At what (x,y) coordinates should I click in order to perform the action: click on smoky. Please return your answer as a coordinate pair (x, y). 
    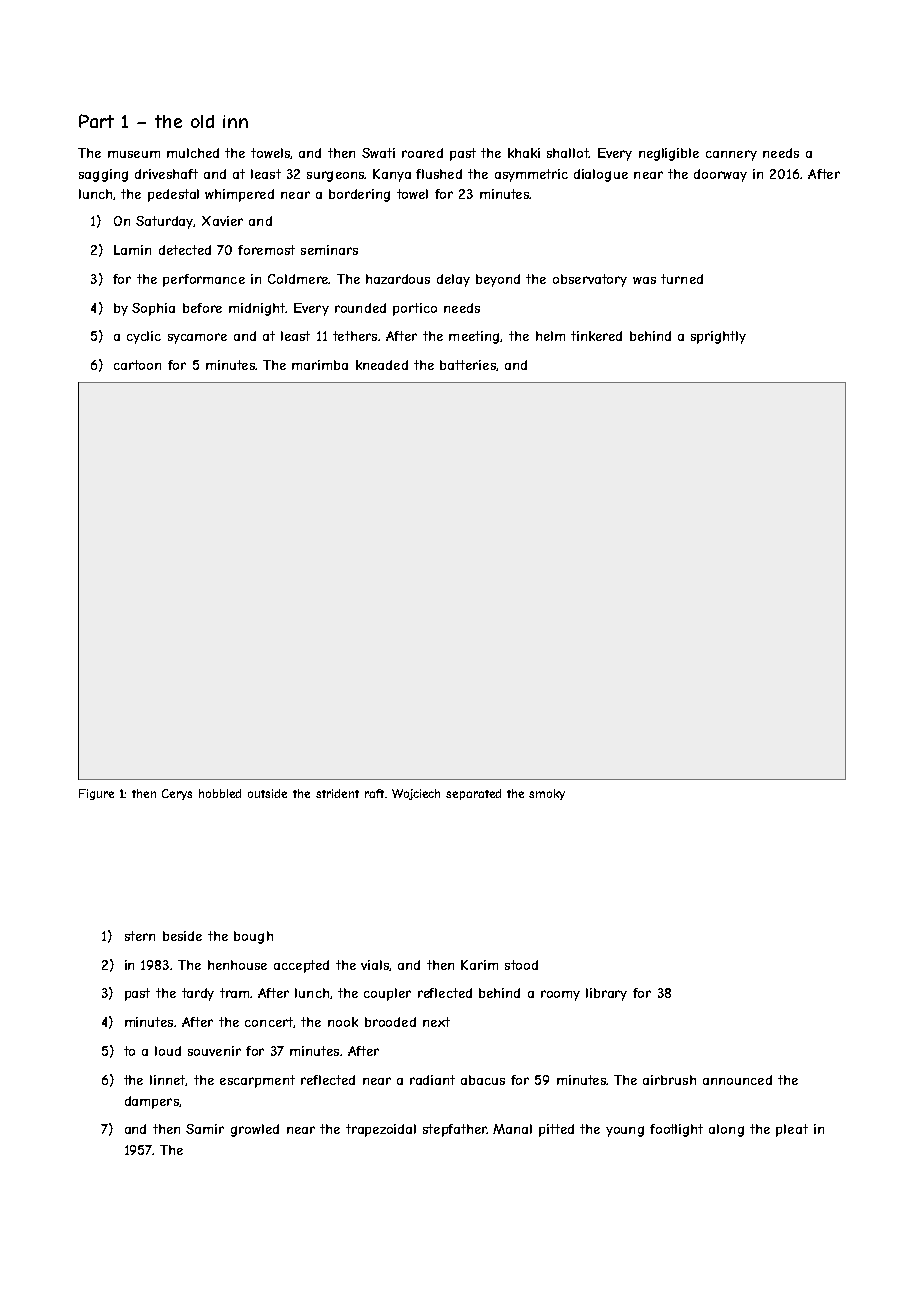
    Looking at the image, I should click on (547, 794).
